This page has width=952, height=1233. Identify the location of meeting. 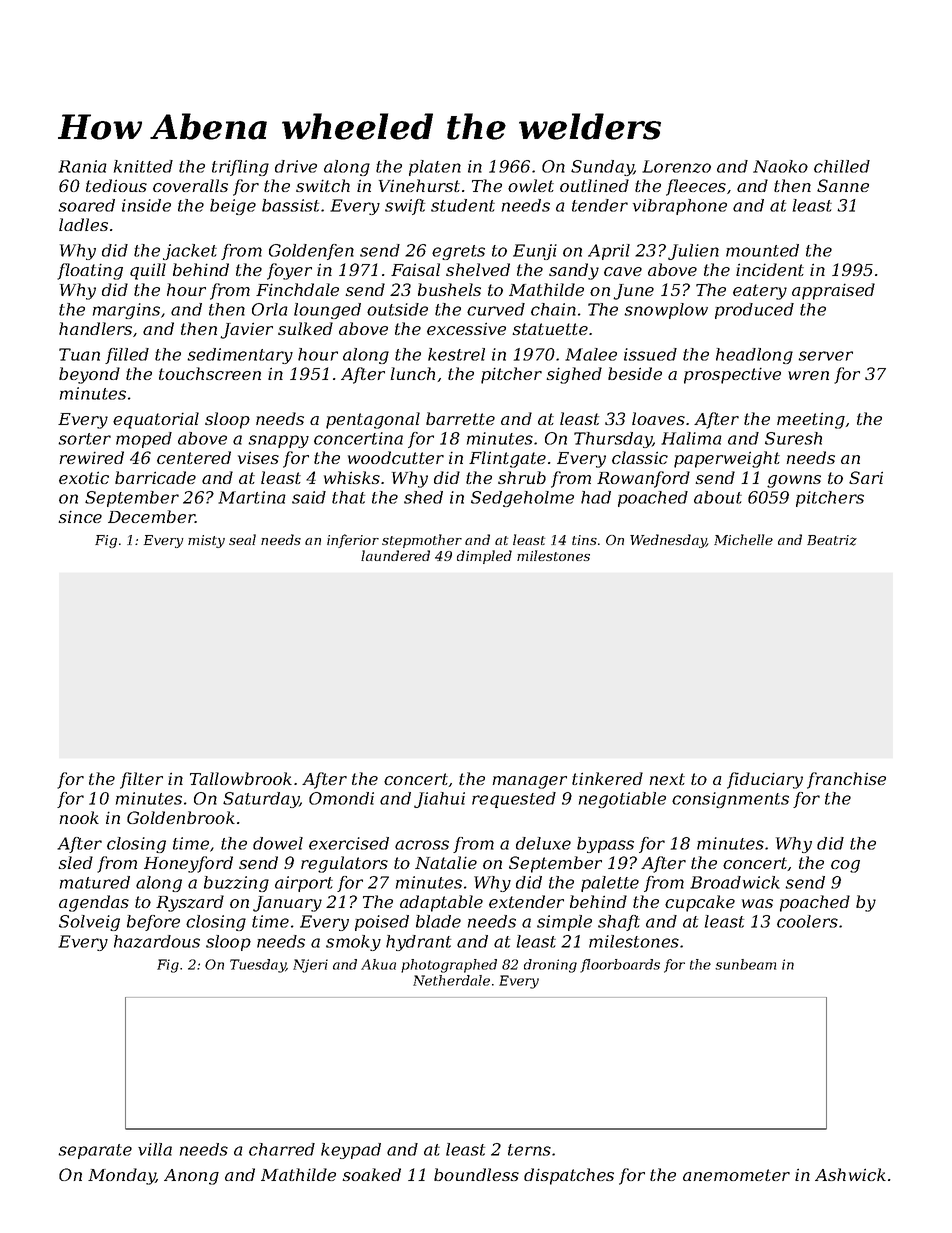
(811, 420).
